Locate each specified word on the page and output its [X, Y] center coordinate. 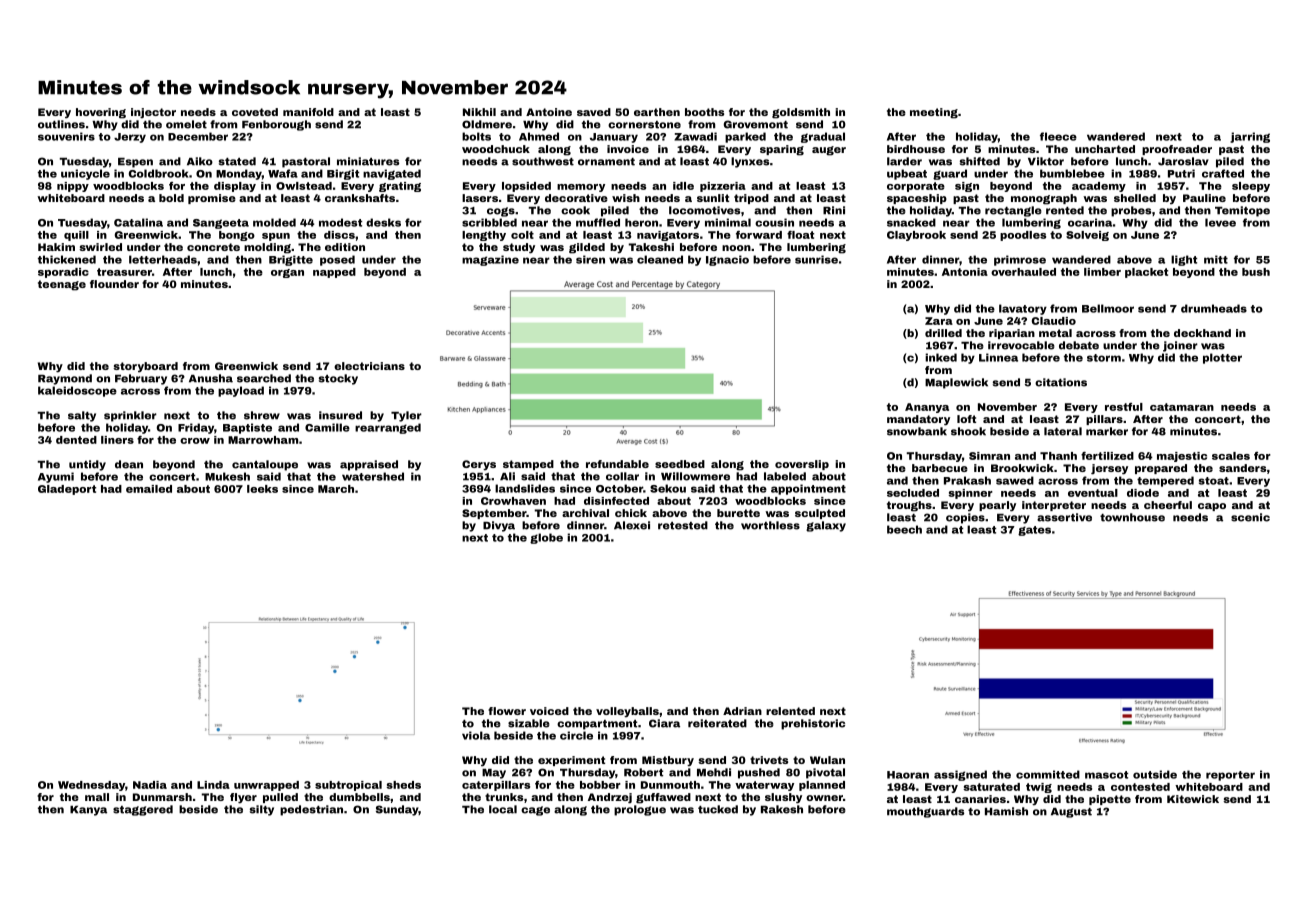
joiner [1180, 346]
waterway [764, 786]
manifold [308, 112]
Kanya [88, 811]
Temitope [1242, 211]
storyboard [145, 367]
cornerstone [644, 125]
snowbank [917, 431]
